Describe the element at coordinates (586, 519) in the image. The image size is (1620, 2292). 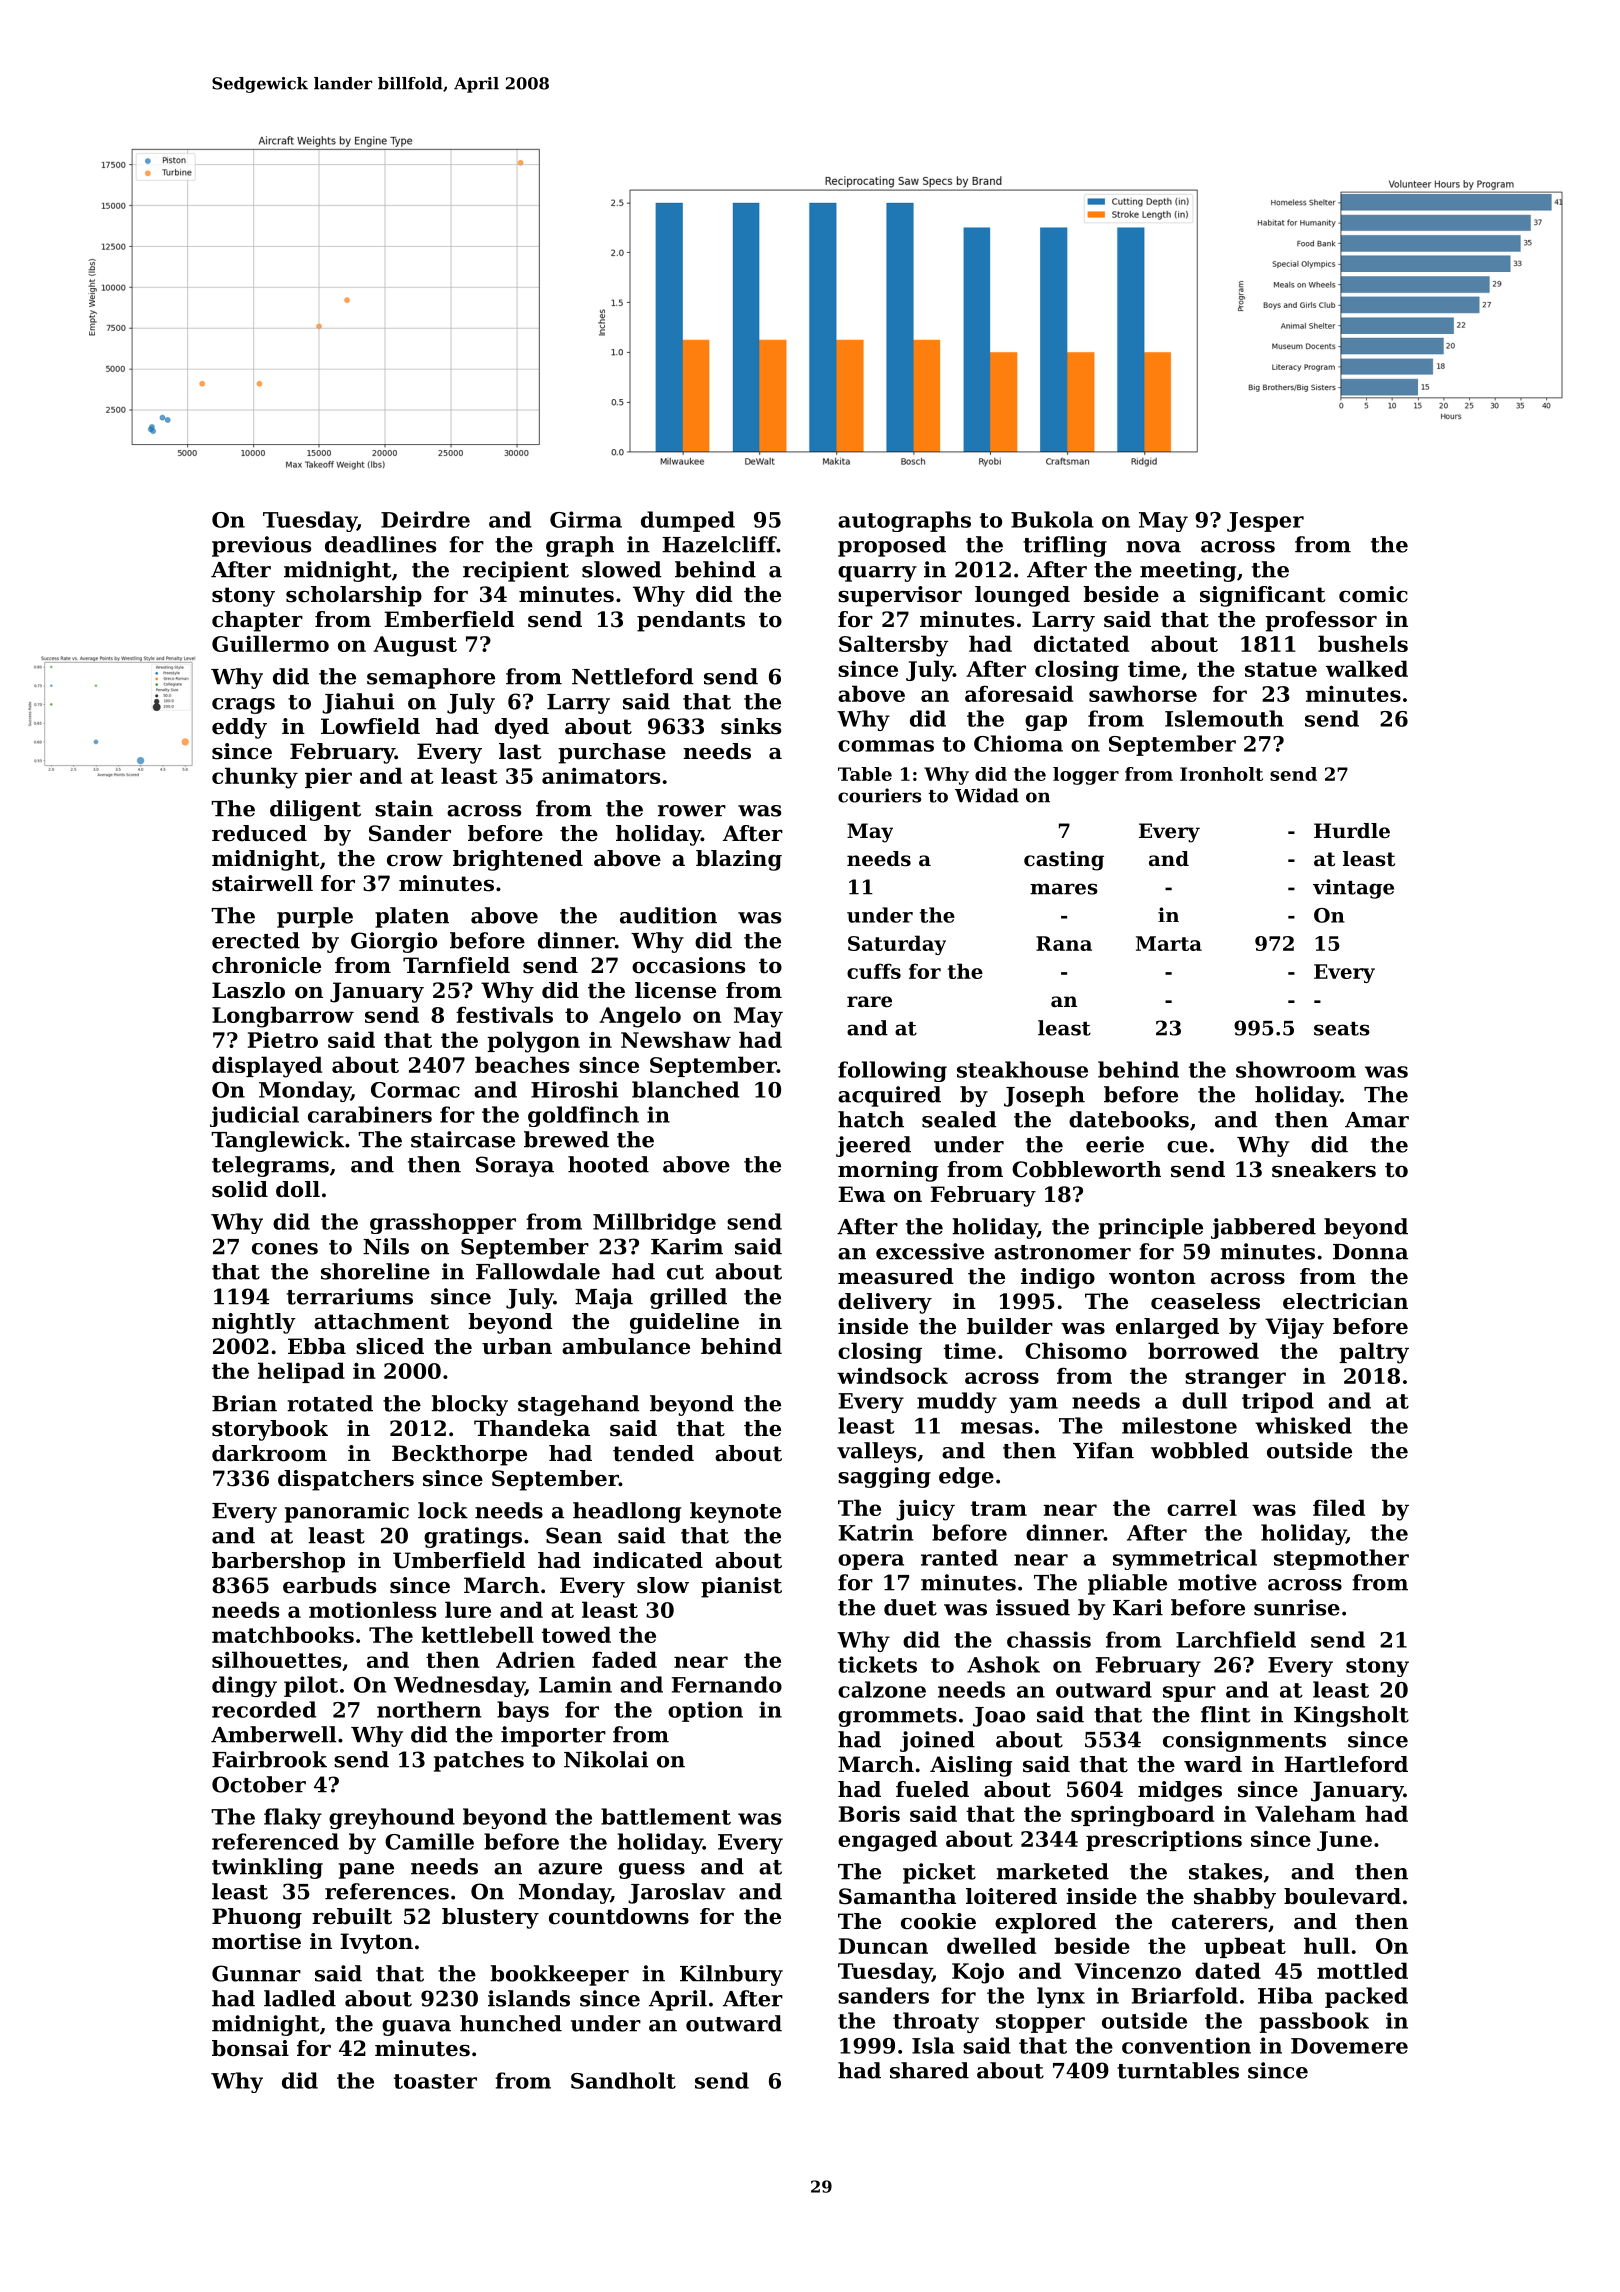
I see `Girma` at that location.
